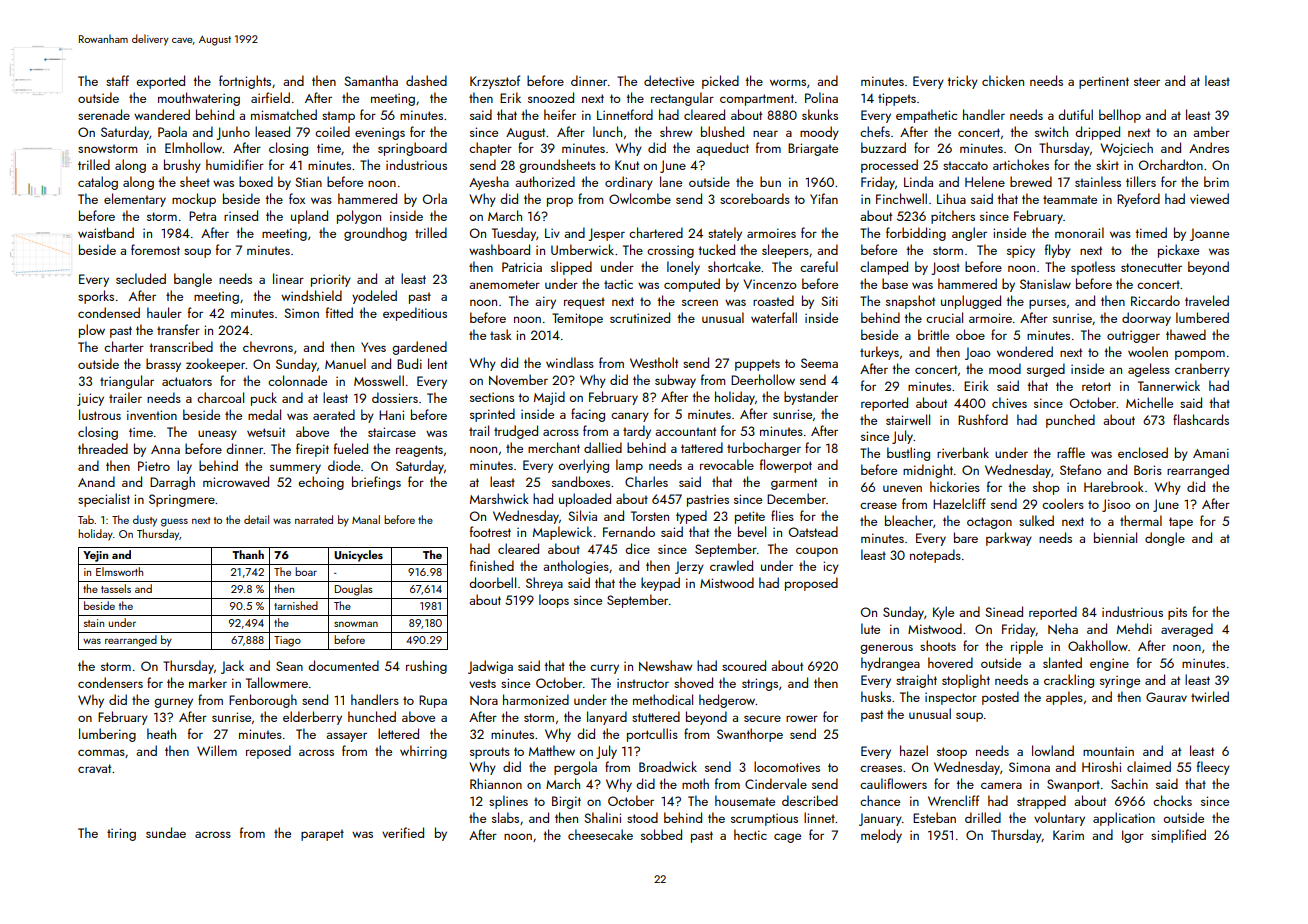  I want to click on Pietro, so click(154, 466).
